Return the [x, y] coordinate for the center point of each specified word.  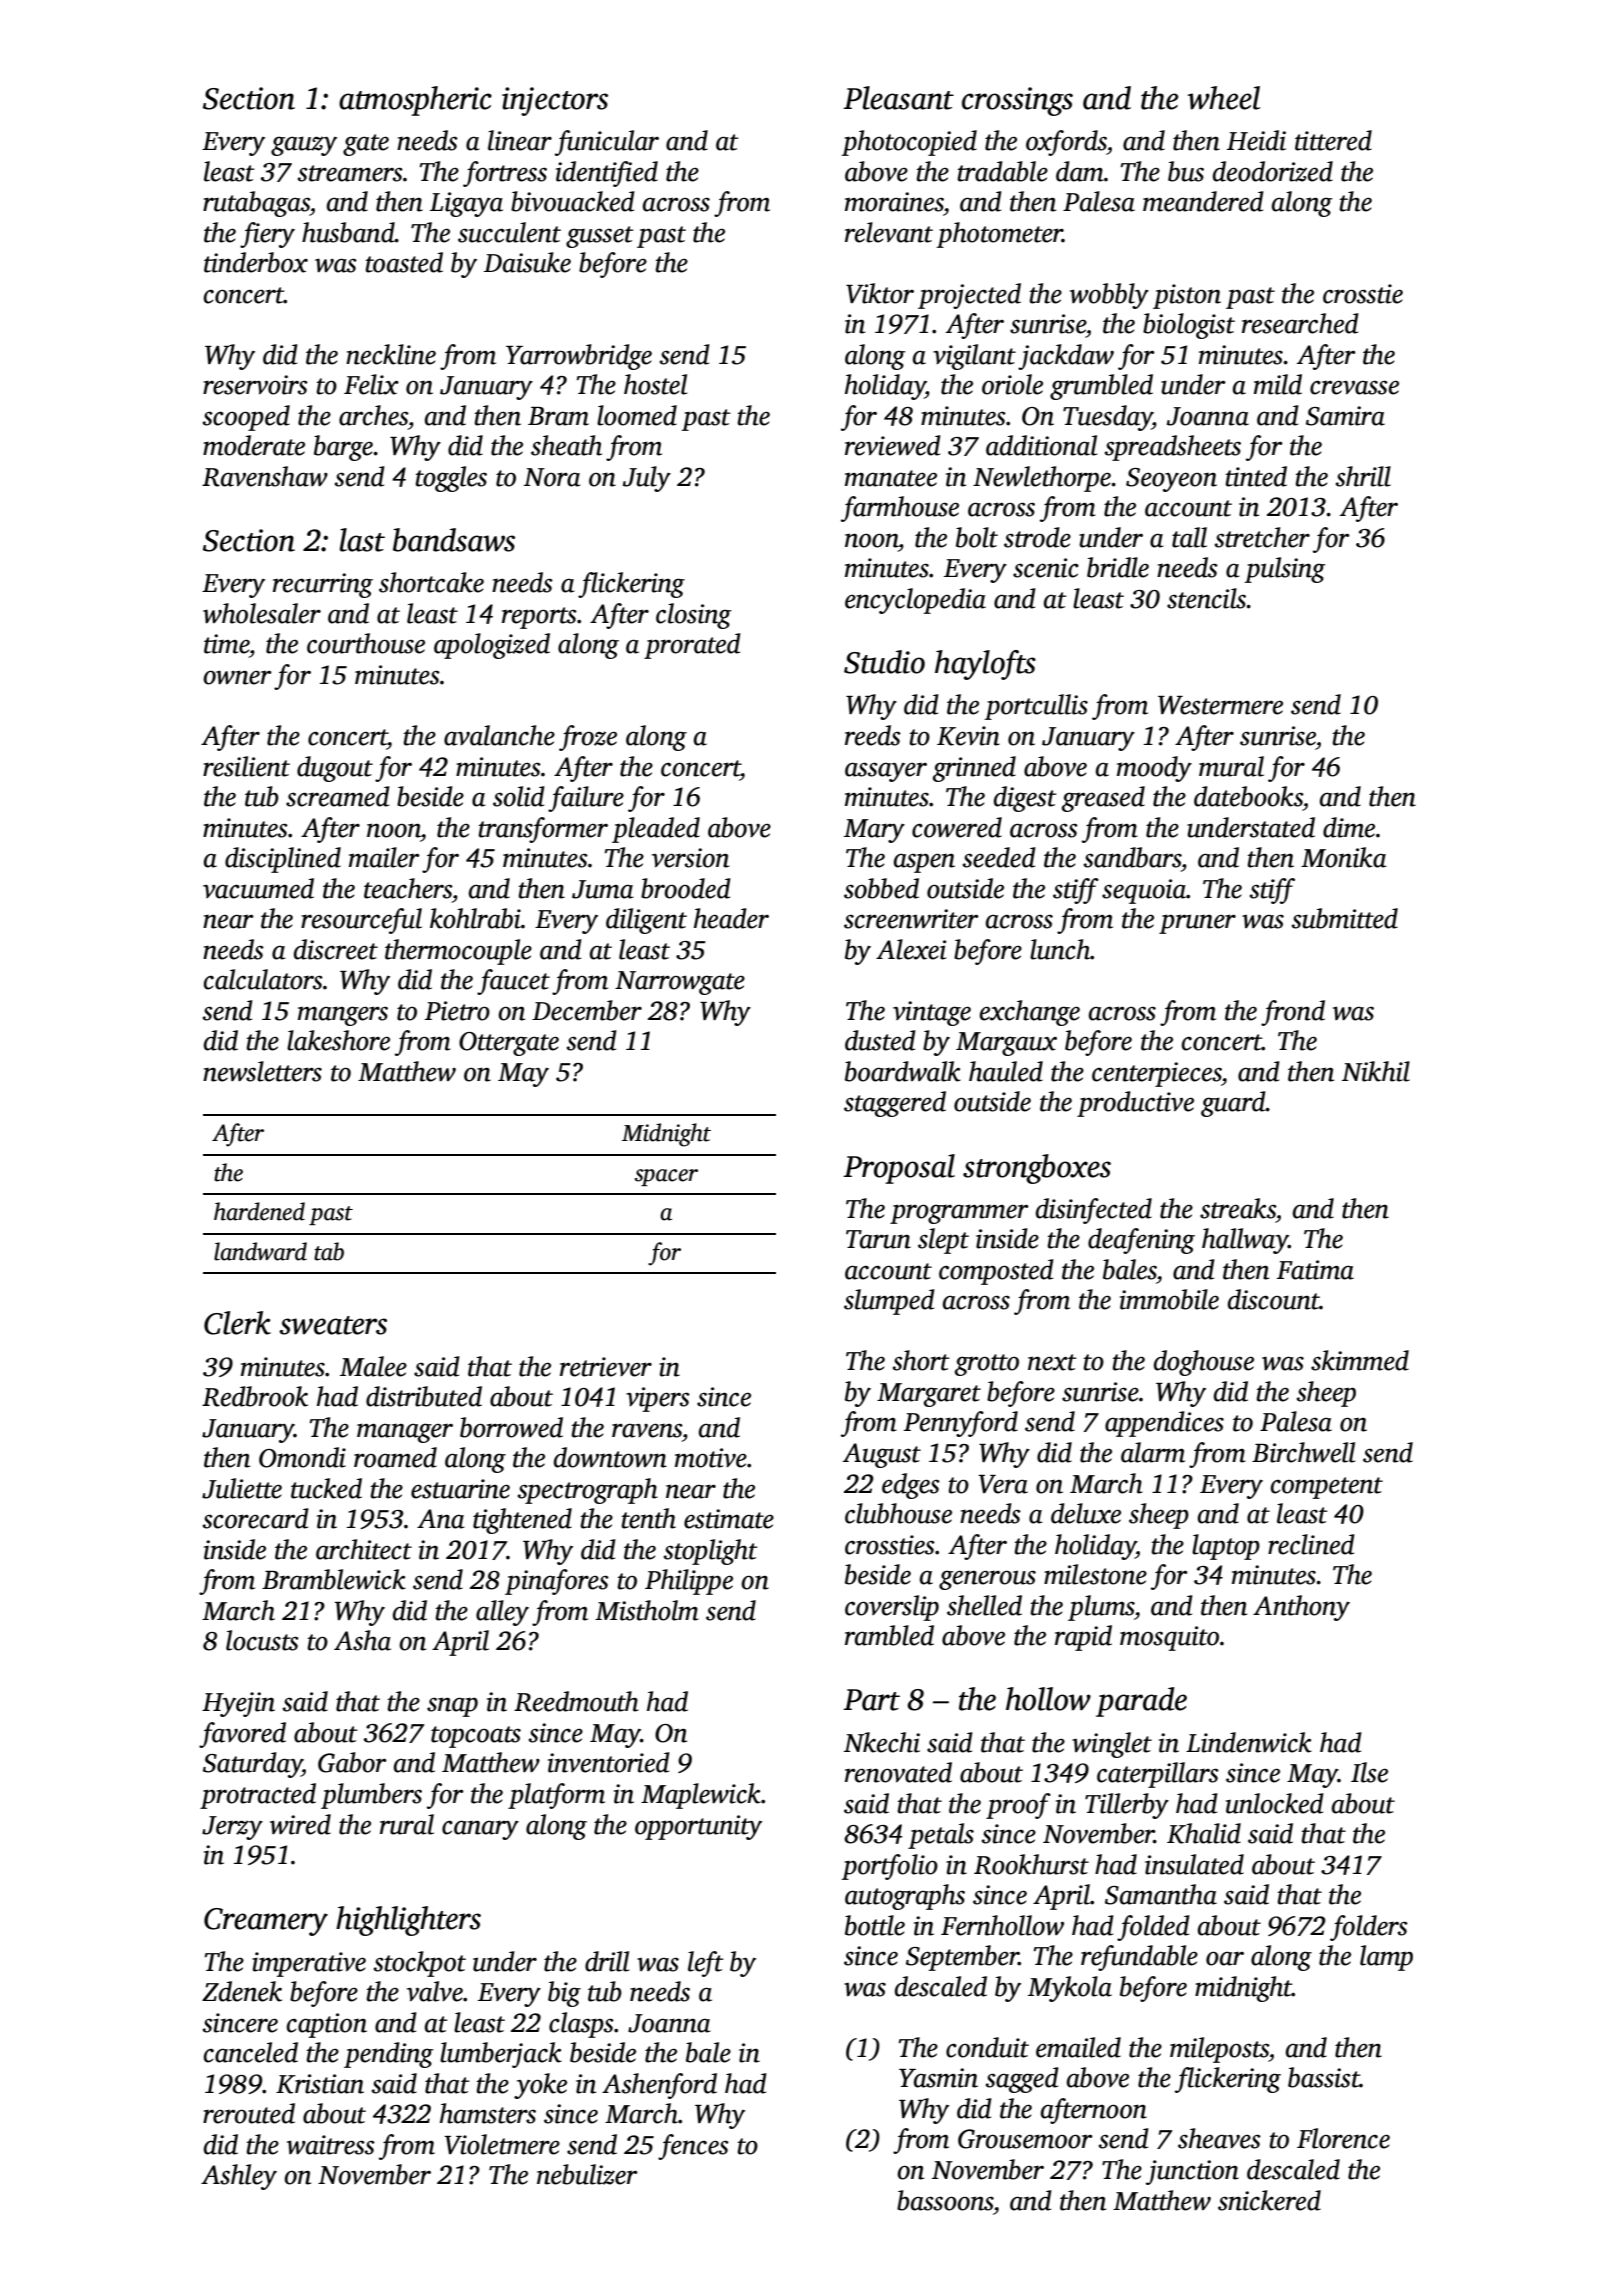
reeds [873, 735]
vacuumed [258, 888]
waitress [331, 2145]
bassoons [945, 2200]
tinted [1256, 476]
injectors [555, 101]
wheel [1224, 98]
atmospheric [415, 101]
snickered [1269, 2200]
